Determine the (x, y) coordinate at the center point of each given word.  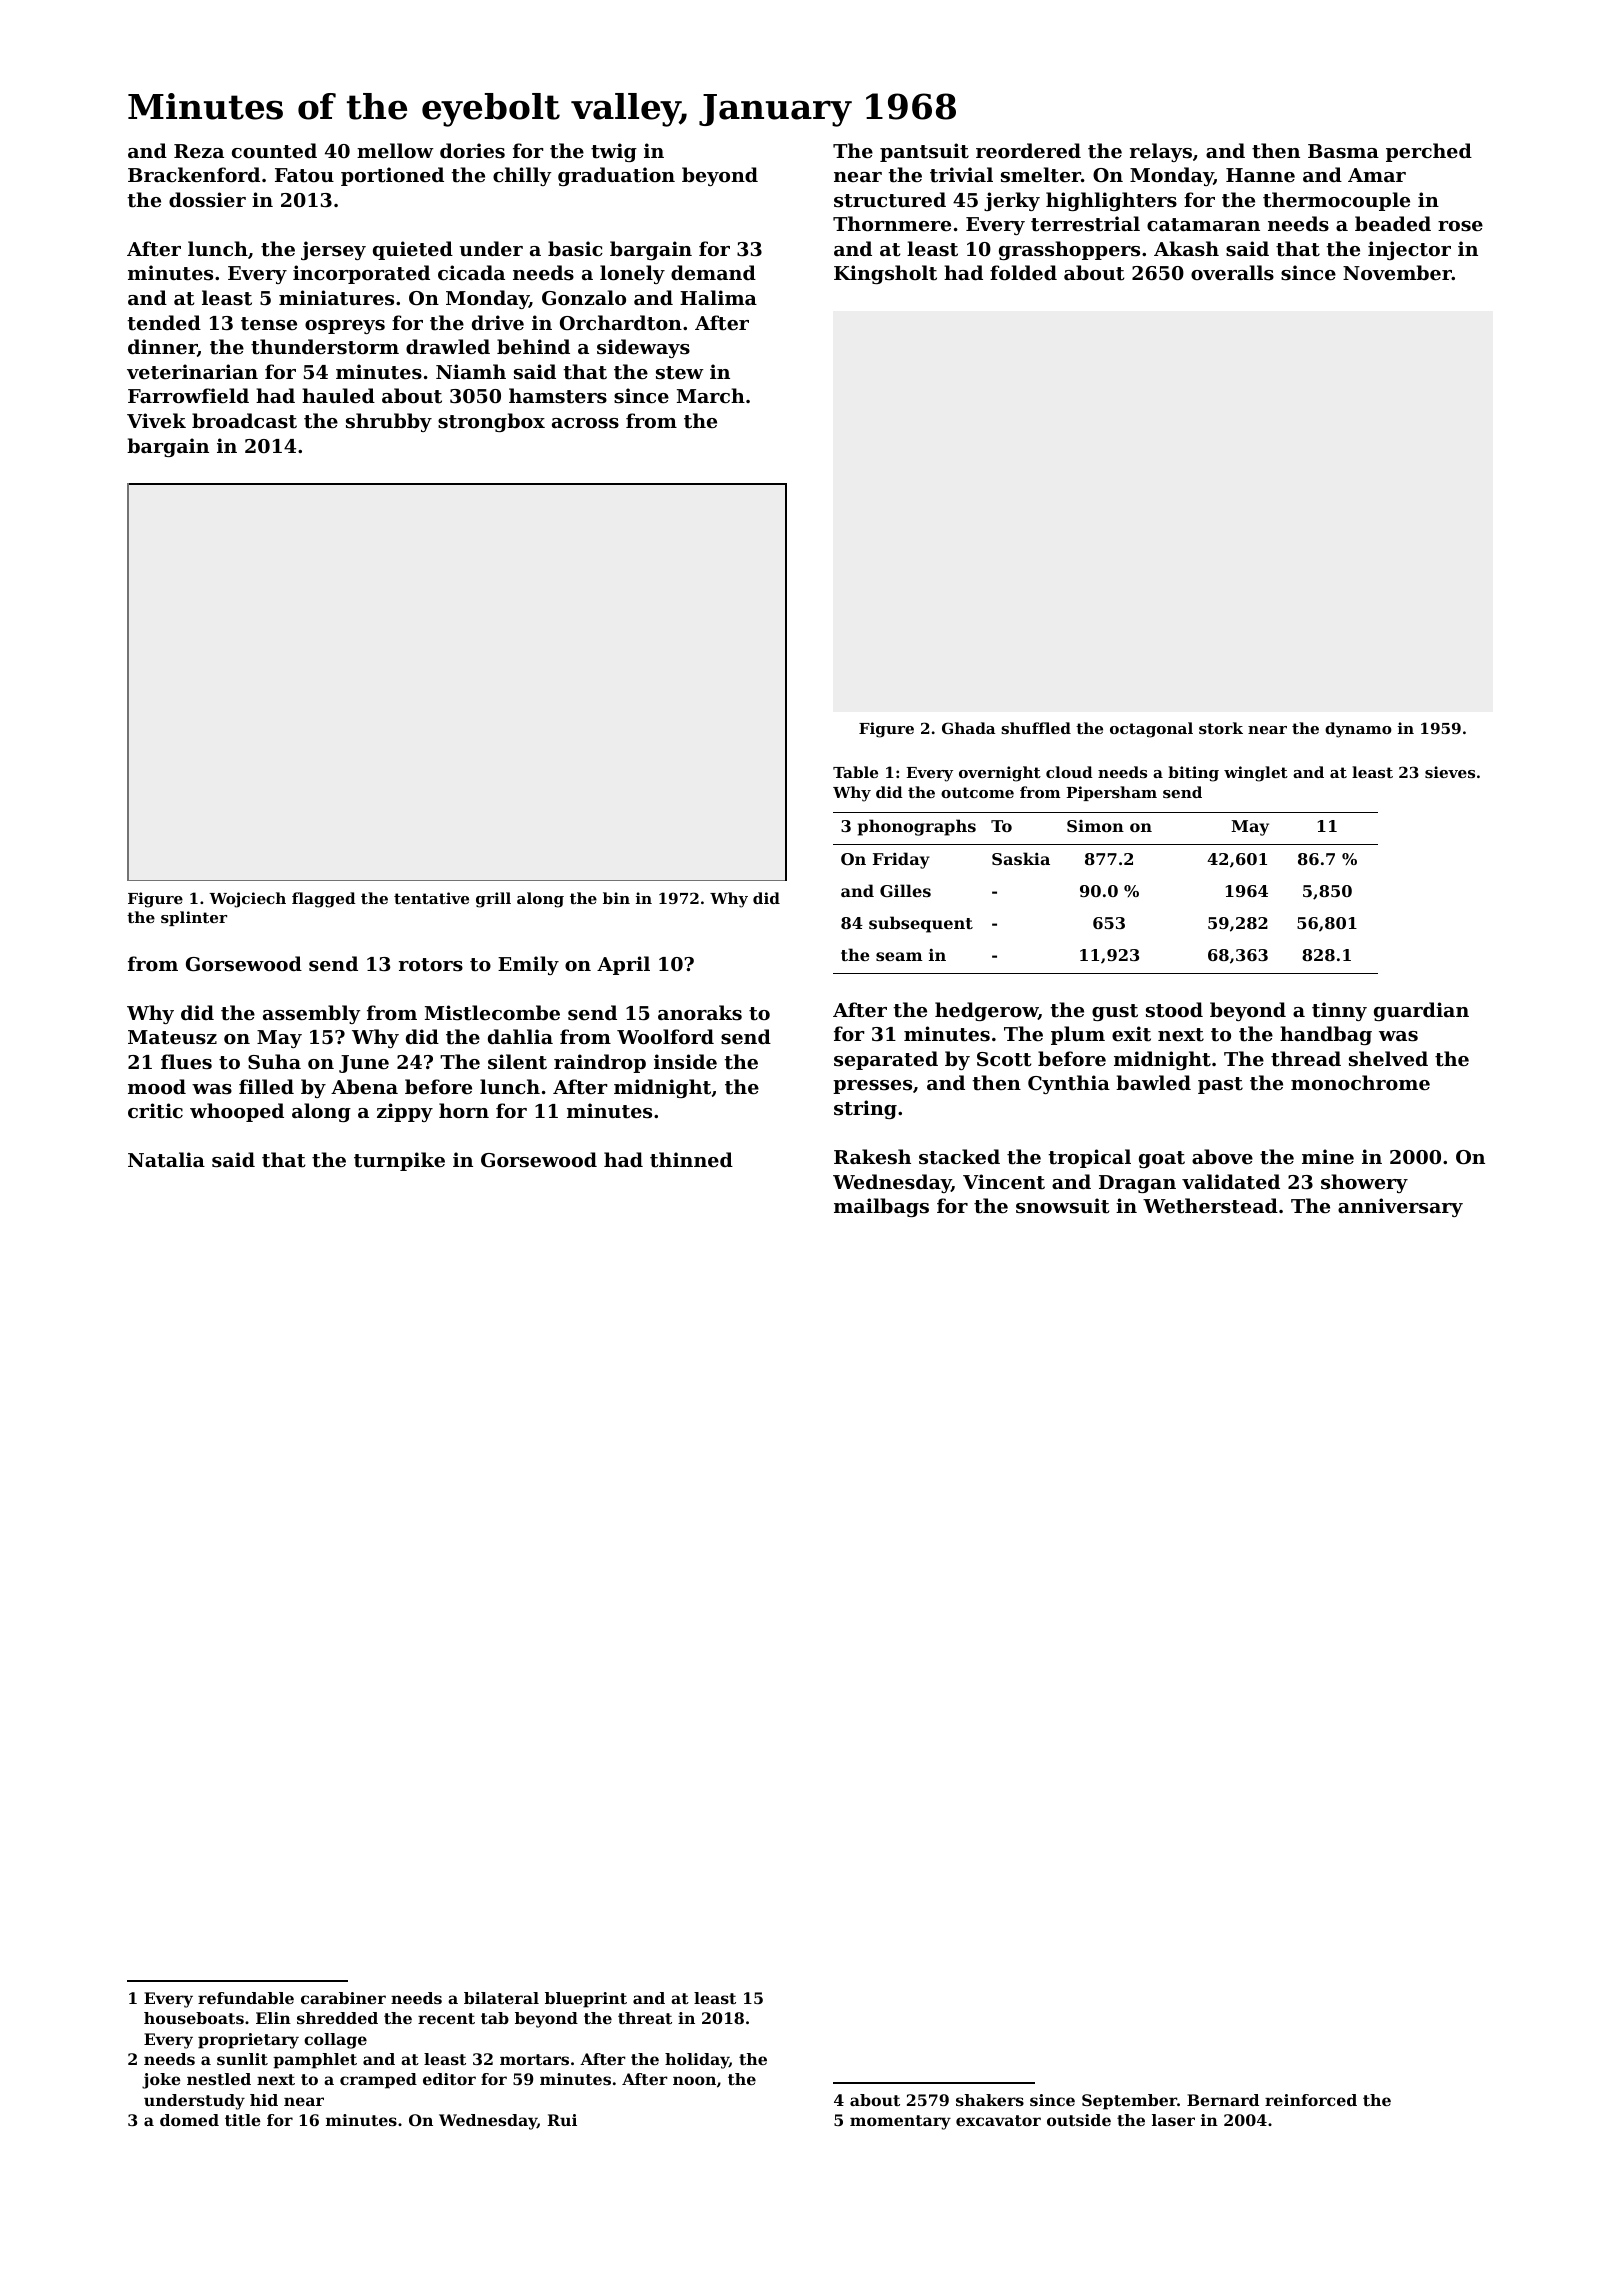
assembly (312, 1014)
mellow (395, 150)
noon (694, 2080)
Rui (562, 2120)
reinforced (1311, 2100)
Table (855, 772)
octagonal (1151, 730)
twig (614, 152)
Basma (1343, 151)
